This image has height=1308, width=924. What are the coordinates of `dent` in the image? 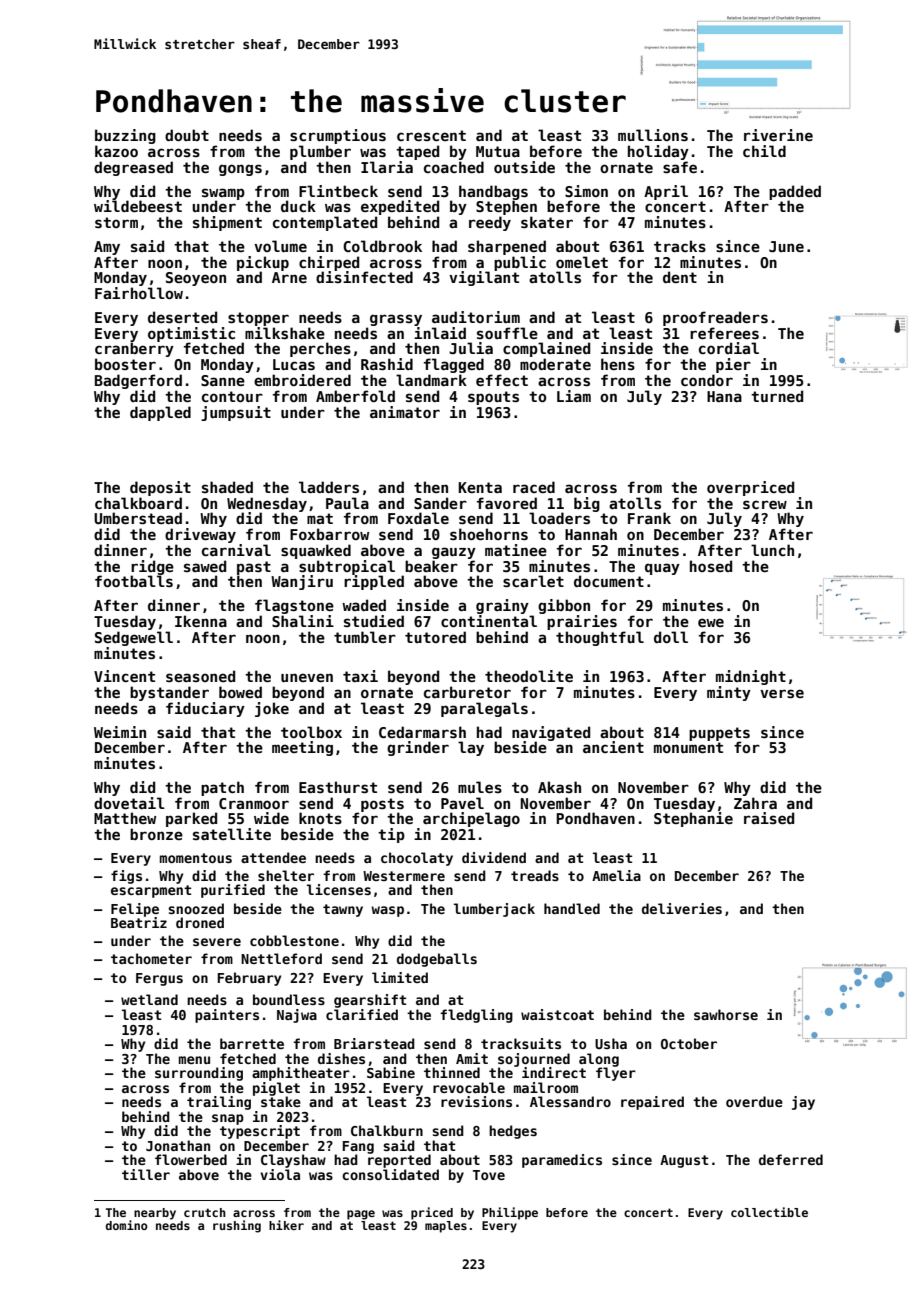 It's located at (680, 277).
